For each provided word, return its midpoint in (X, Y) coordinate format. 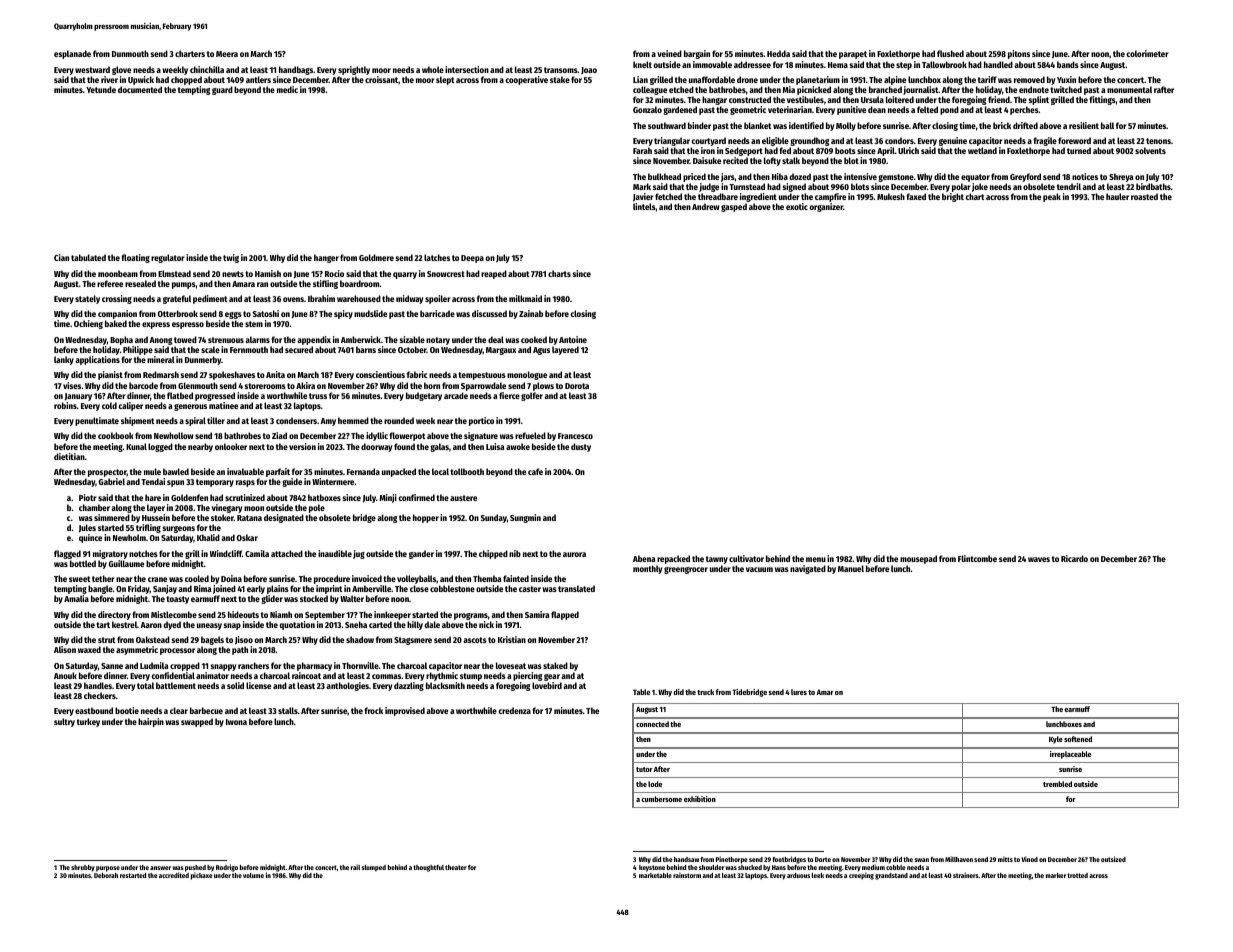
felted (927, 109)
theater (456, 867)
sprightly (354, 70)
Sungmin (525, 518)
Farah (642, 150)
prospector (107, 473)
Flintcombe (977, 558)
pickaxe (202, 876)
